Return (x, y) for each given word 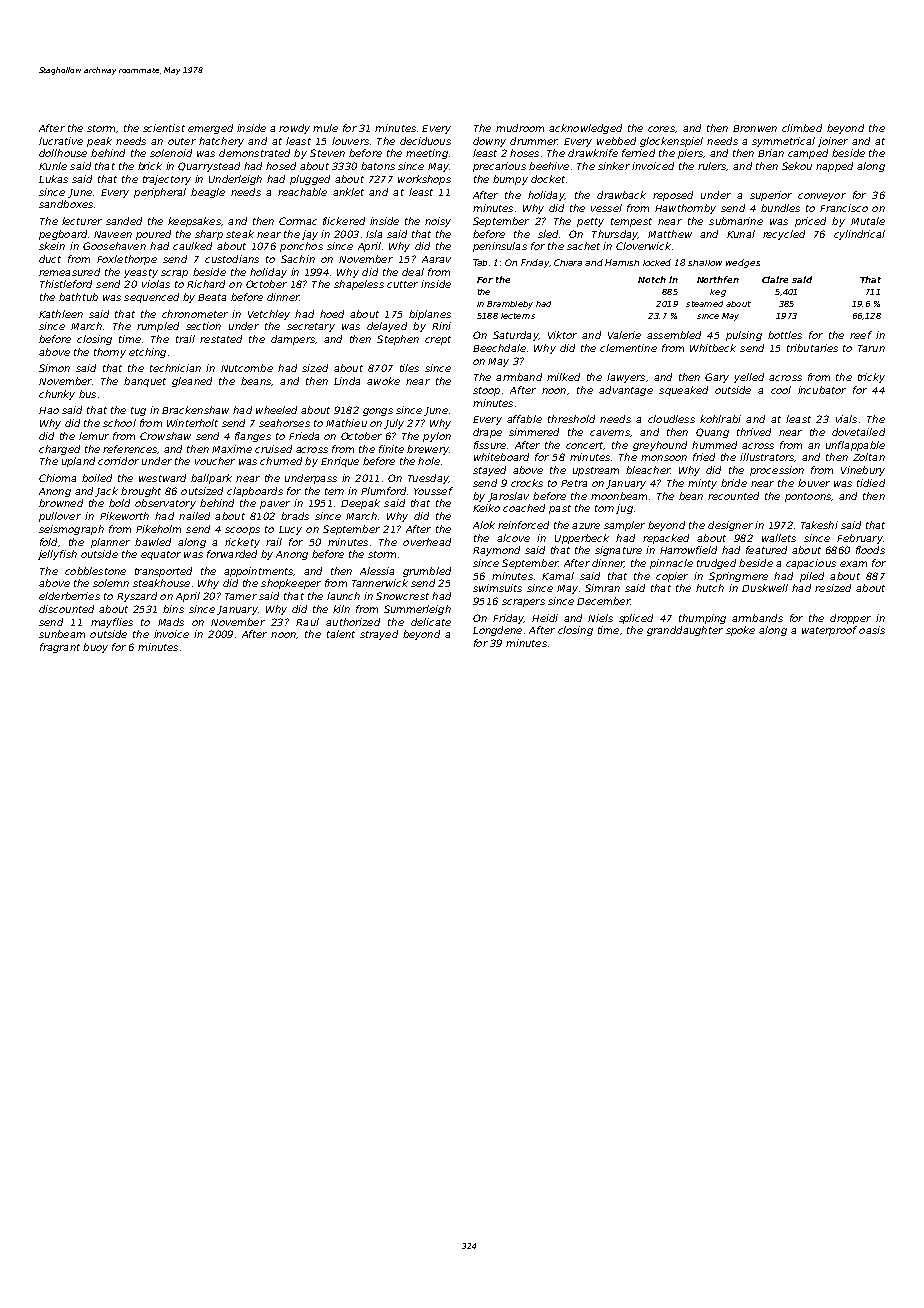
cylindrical (859, 235)
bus (87, 394)
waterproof (829, 631)
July (394, 424)
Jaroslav (508, 497)
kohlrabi (720, 419)
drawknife (593, 153)
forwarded (232, 554)
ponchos (301, 247)
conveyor (822, 197)
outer (182, 141)
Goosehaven (114, 246)
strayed (379, 635)
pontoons (808, 497)
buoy (95, 648)
